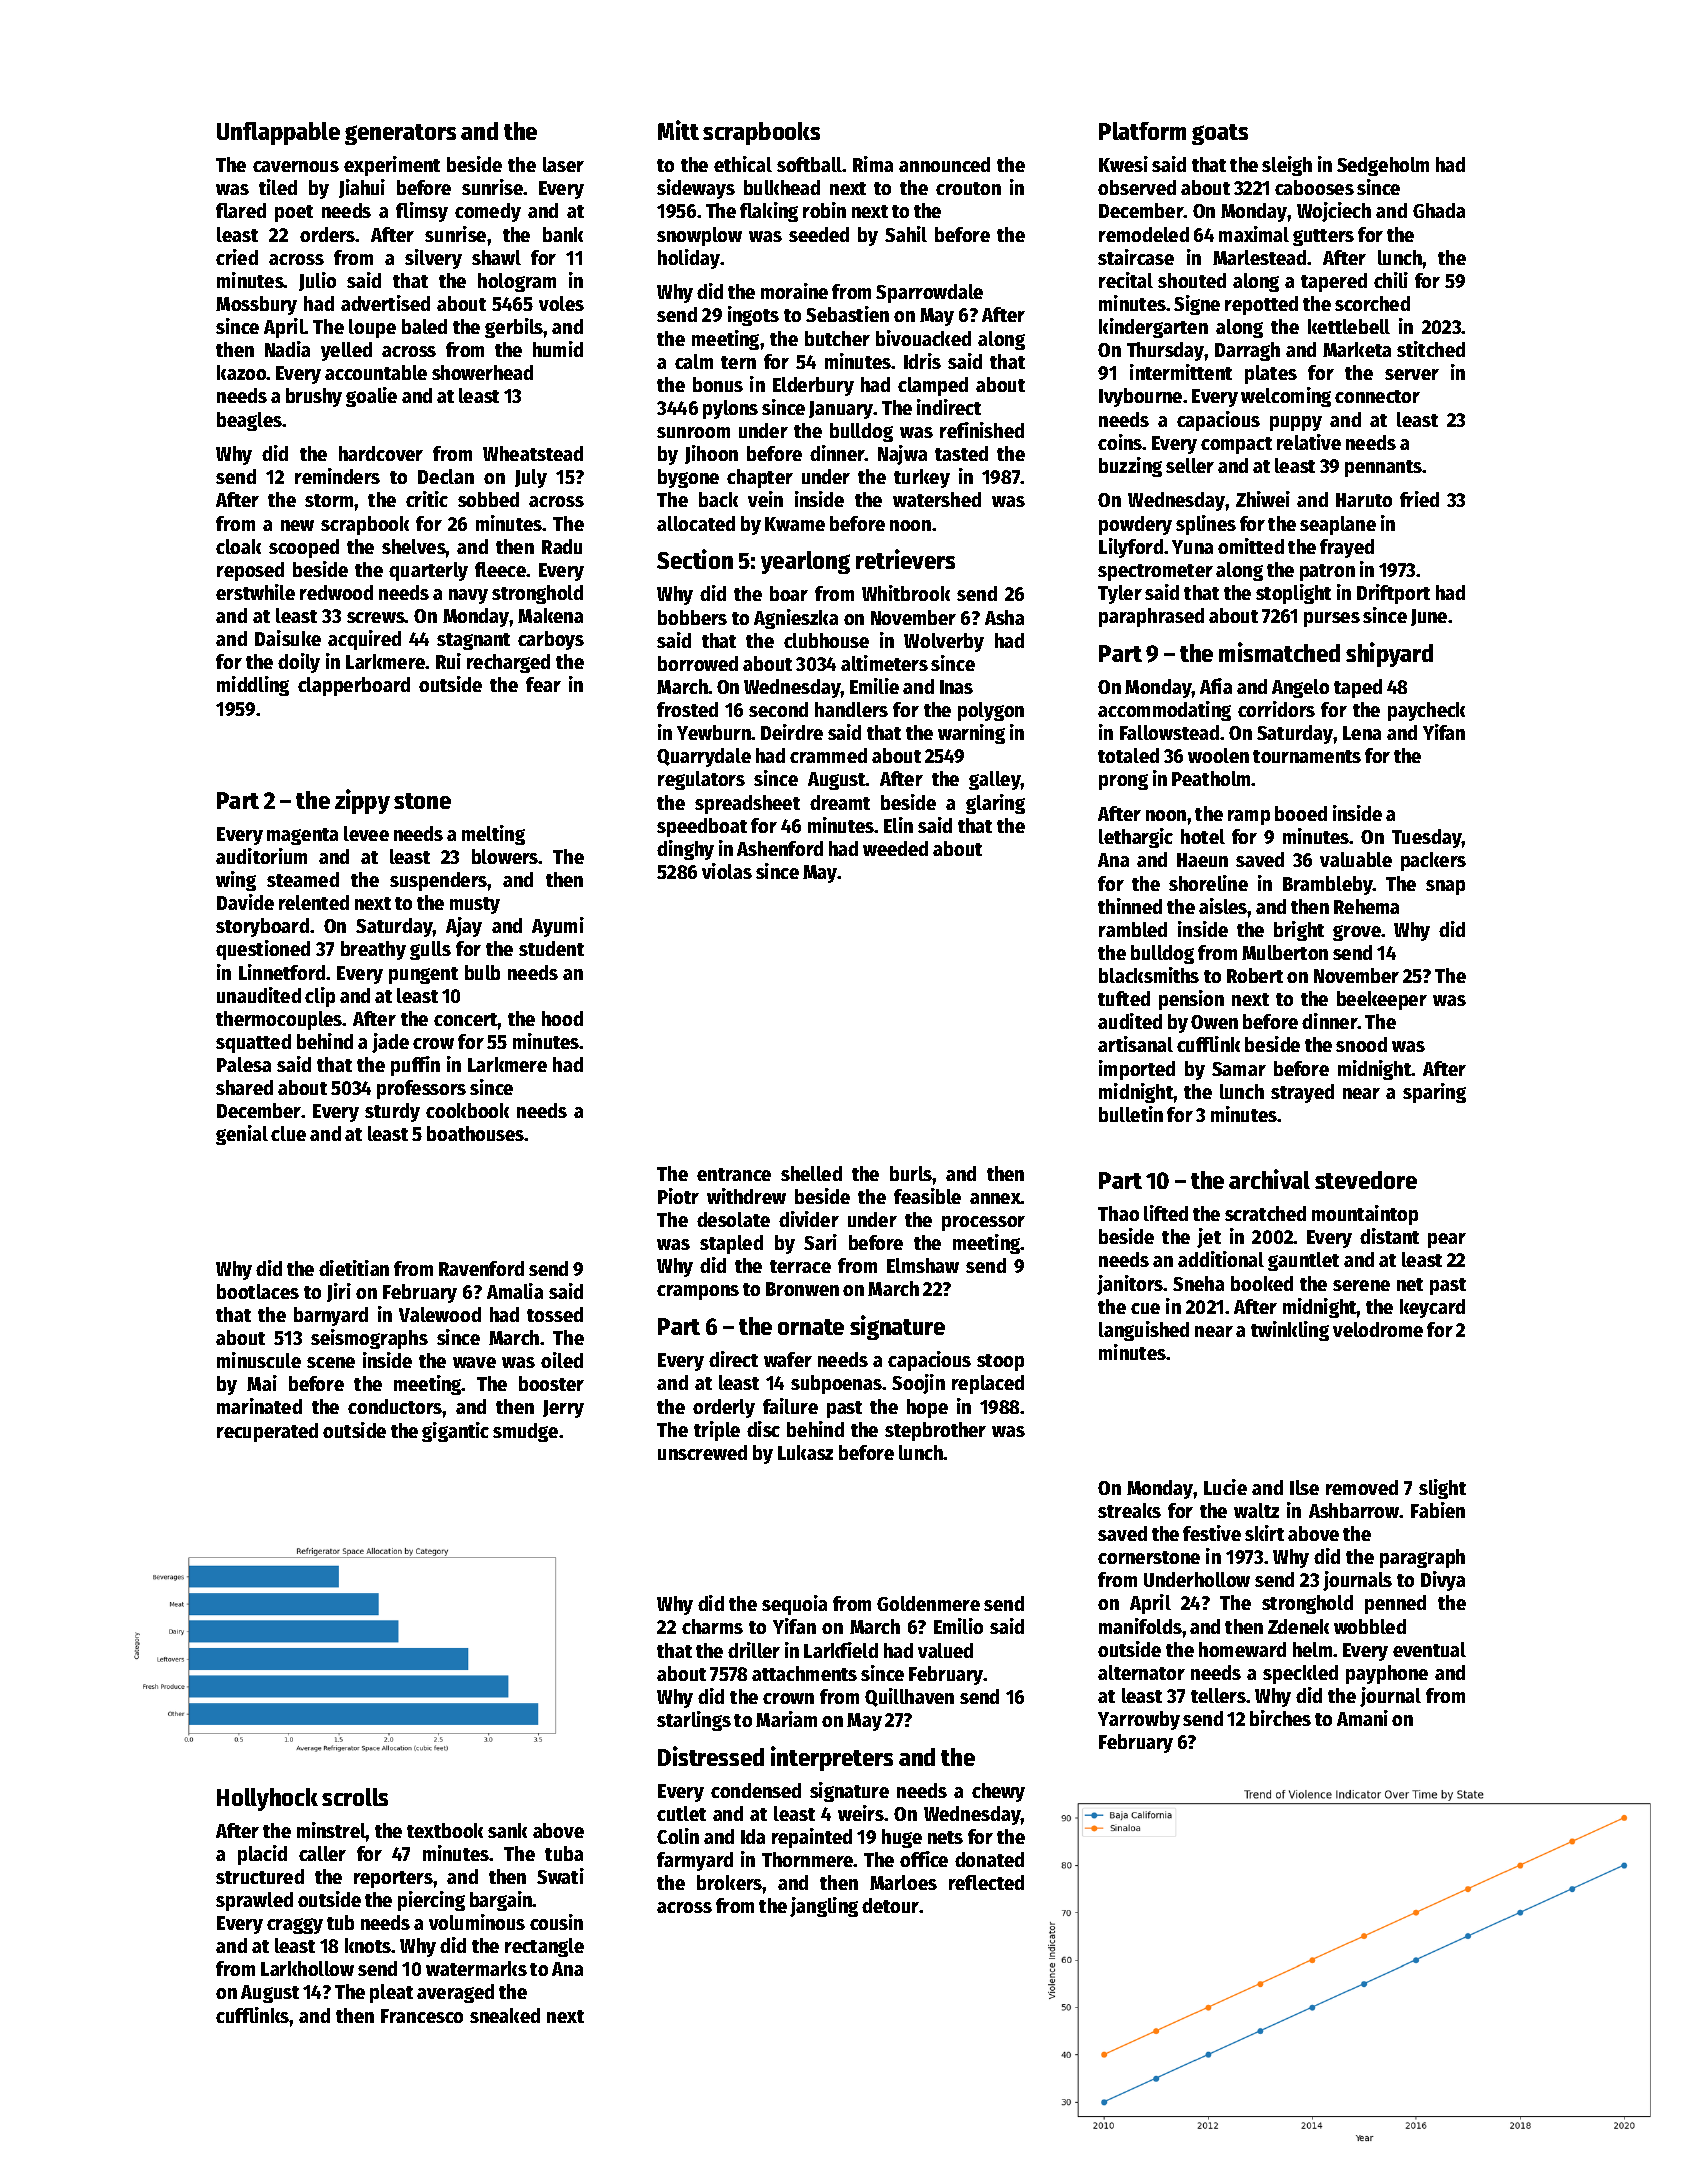 The height and width of the screenshot is (2178, 1683). I want to click on glaring, so click(995, 804).
